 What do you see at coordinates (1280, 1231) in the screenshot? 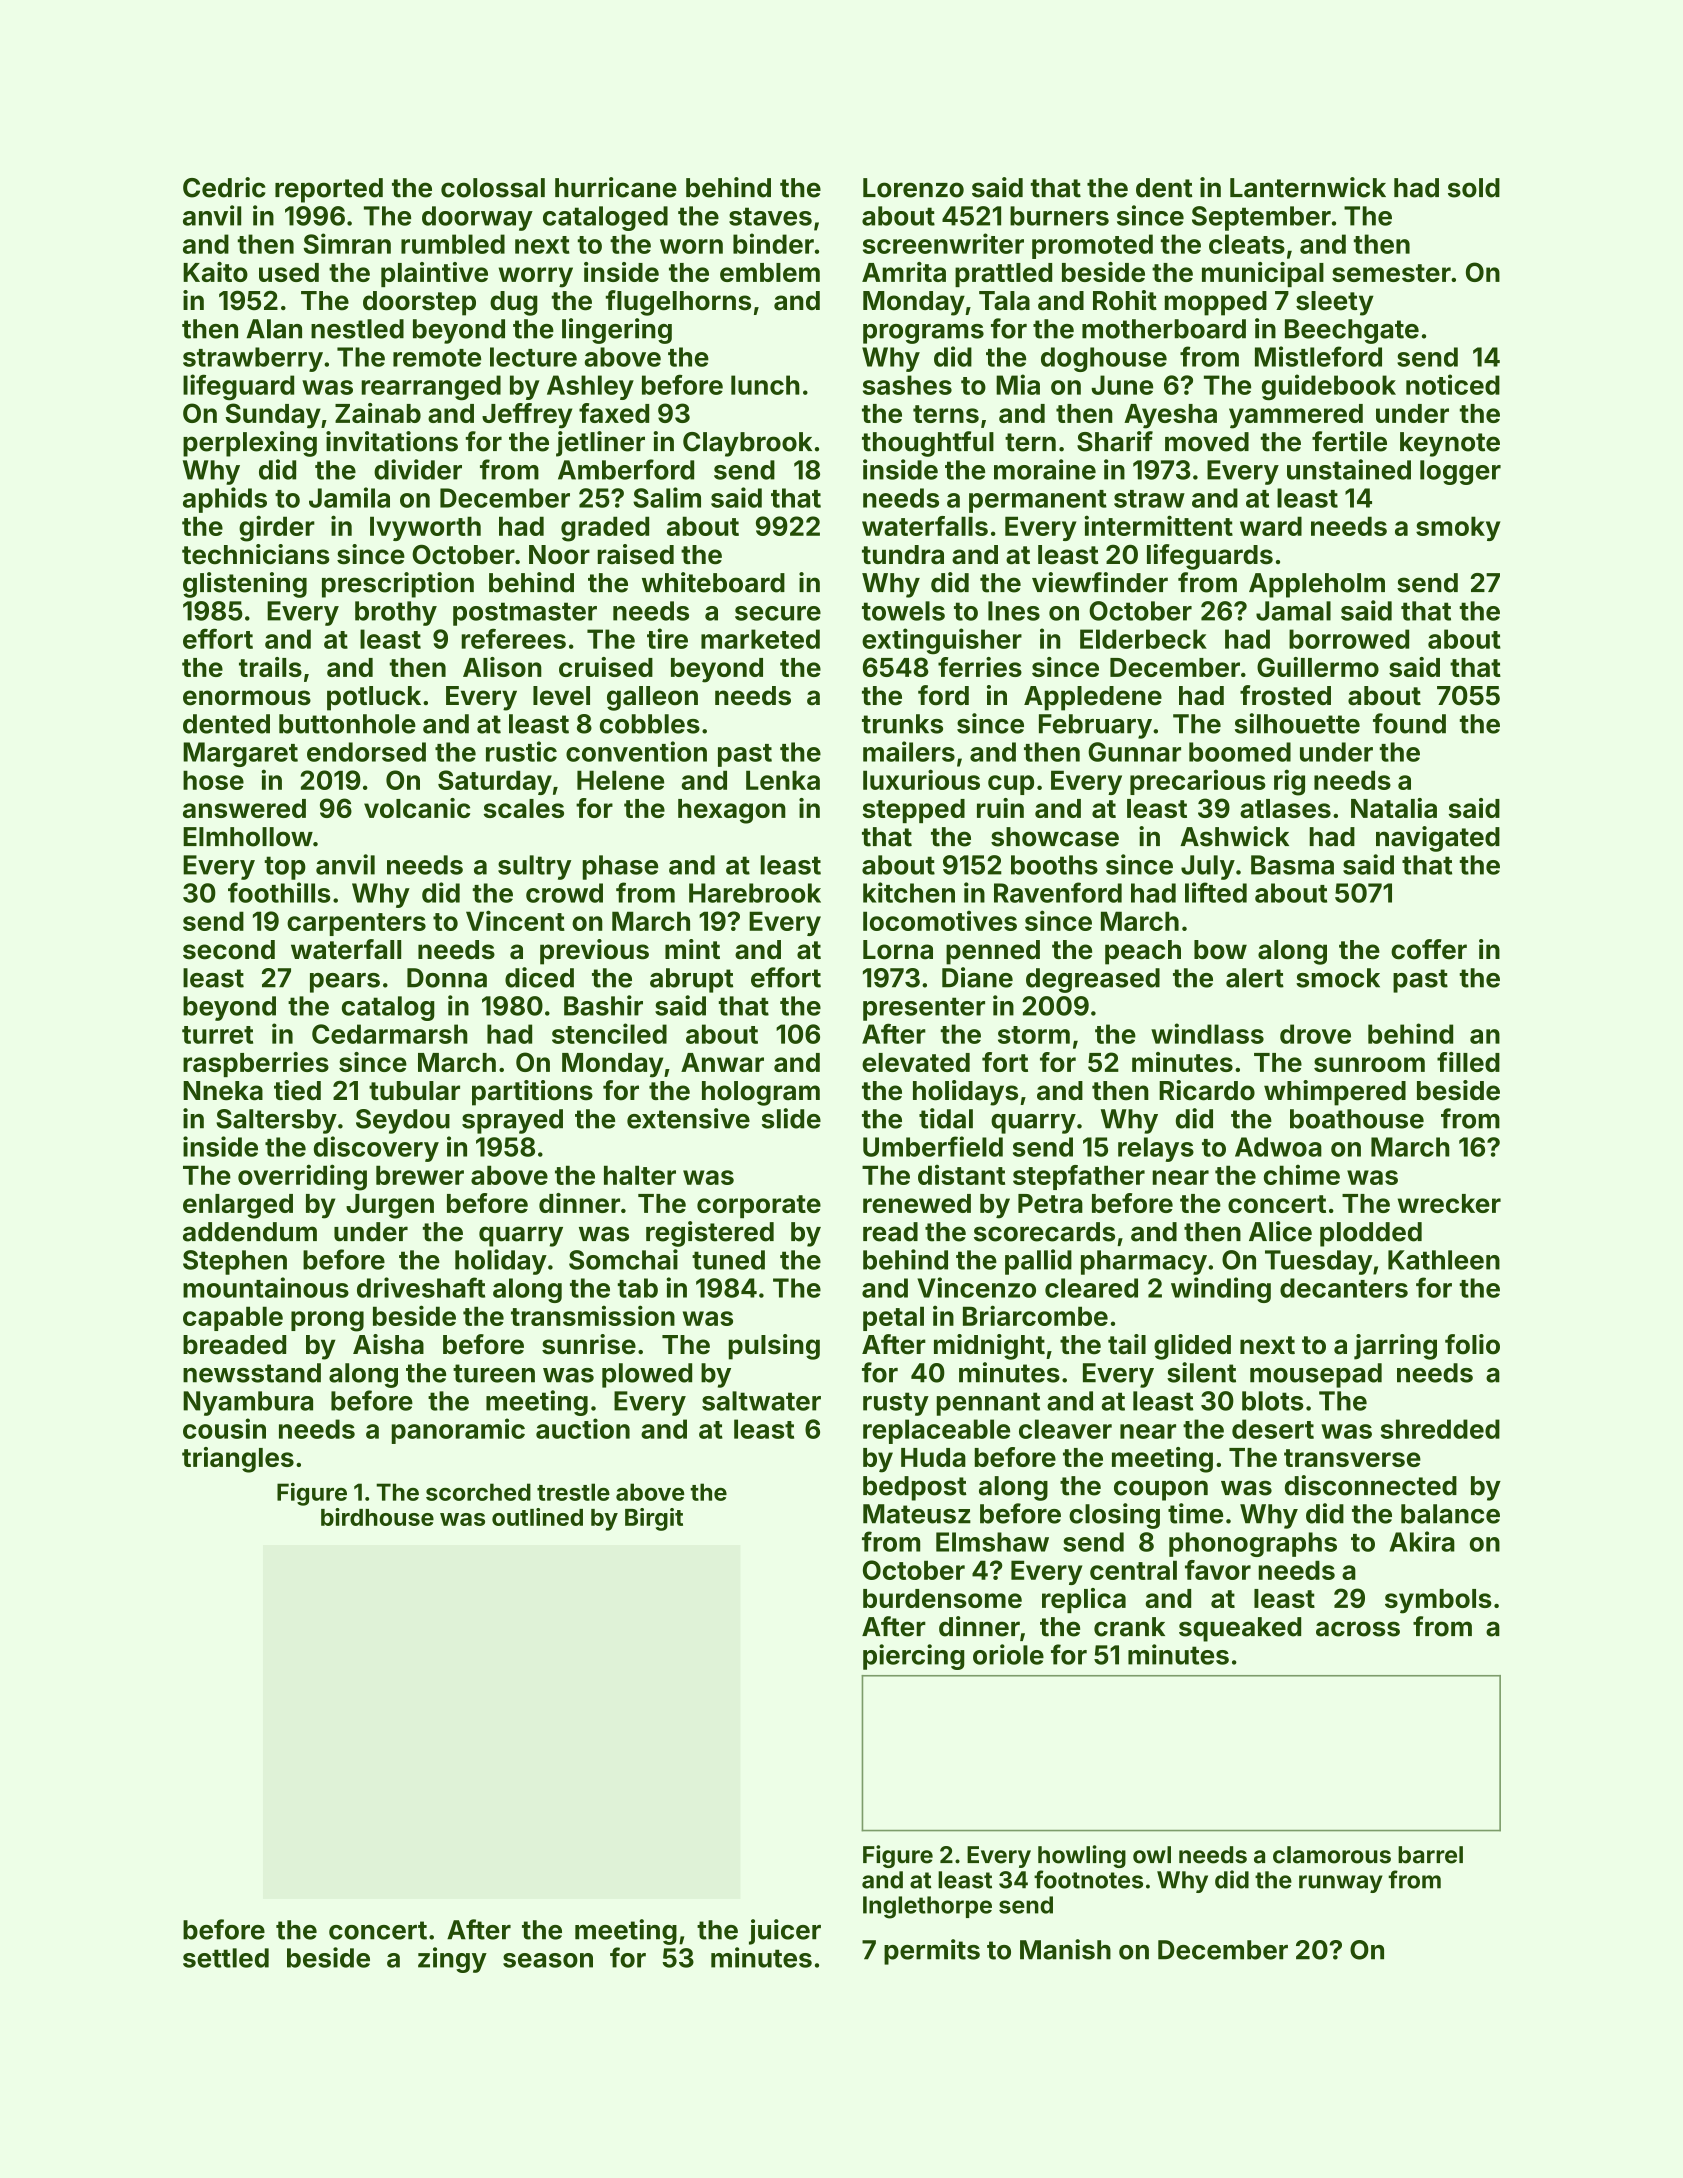
I see `Alice` at bounding box center [1280, 1231].
